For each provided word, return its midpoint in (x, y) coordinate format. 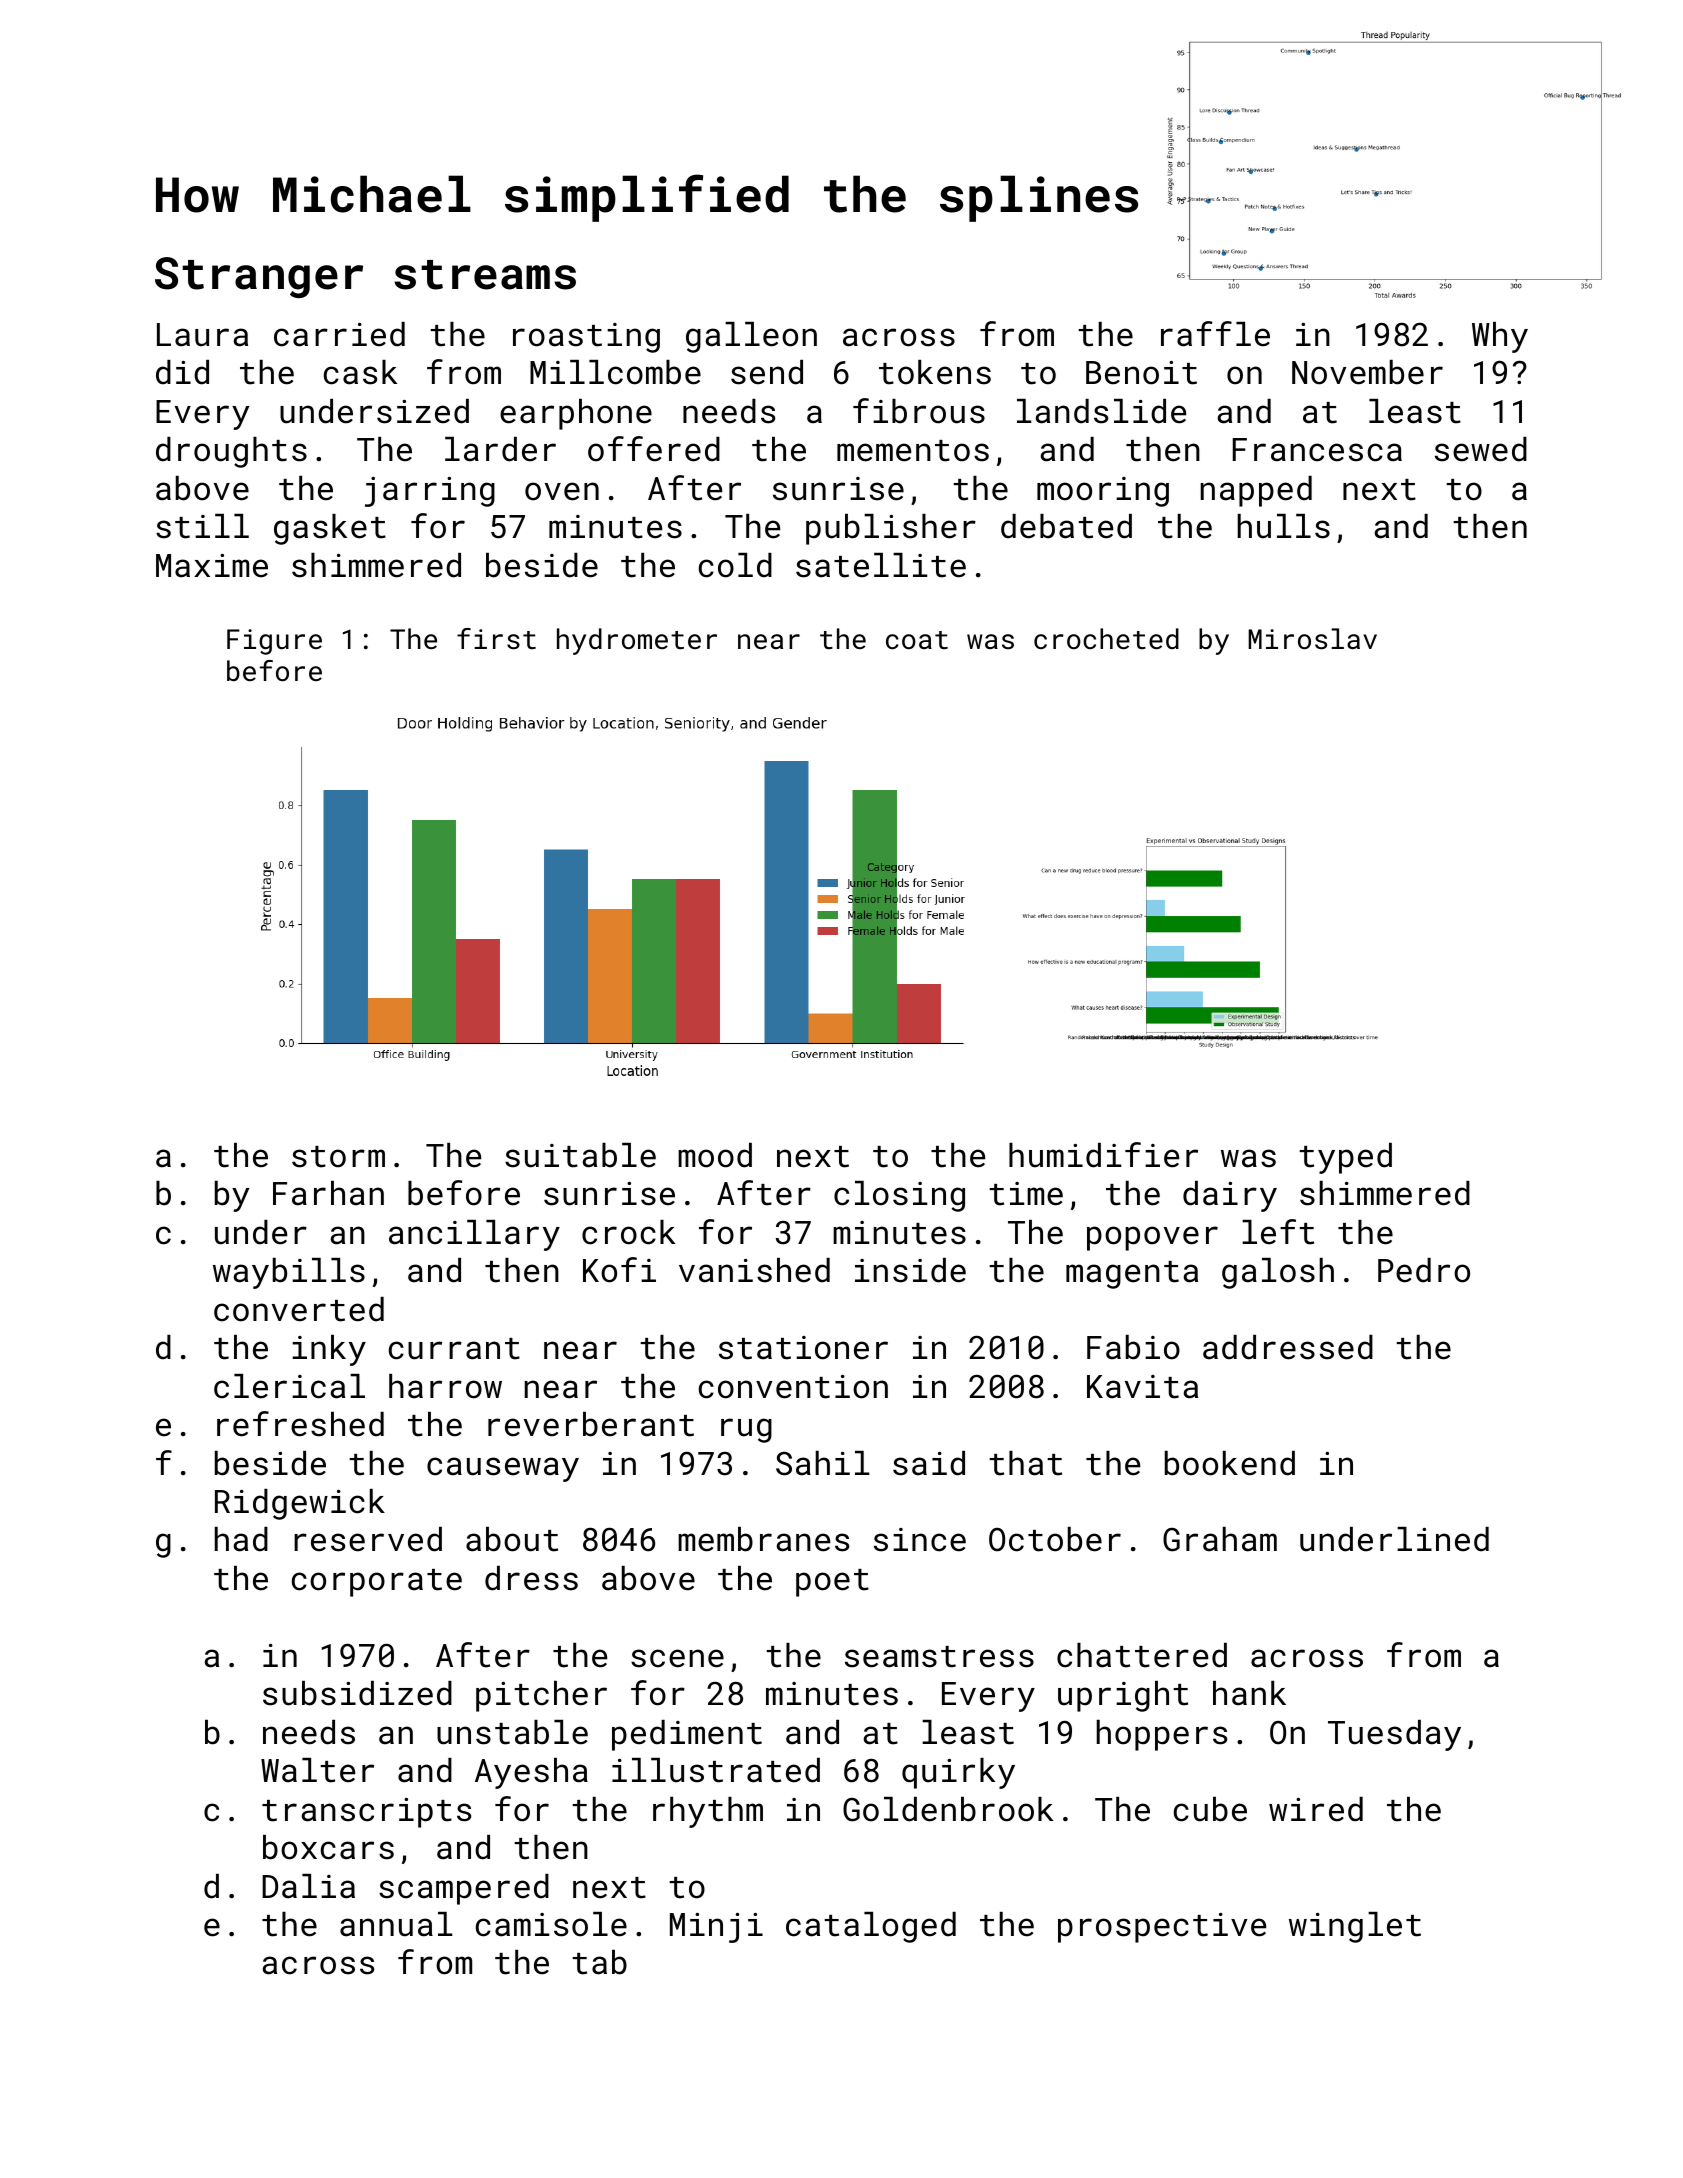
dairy (1230, 1196)
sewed (1481, 449)
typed (1345, 1158)
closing (899, 1196)
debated (1066, 526)
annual (396, 1924)
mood (715, 1155)
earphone (576, 414)
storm (338, 1157)
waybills (289, 1273)
